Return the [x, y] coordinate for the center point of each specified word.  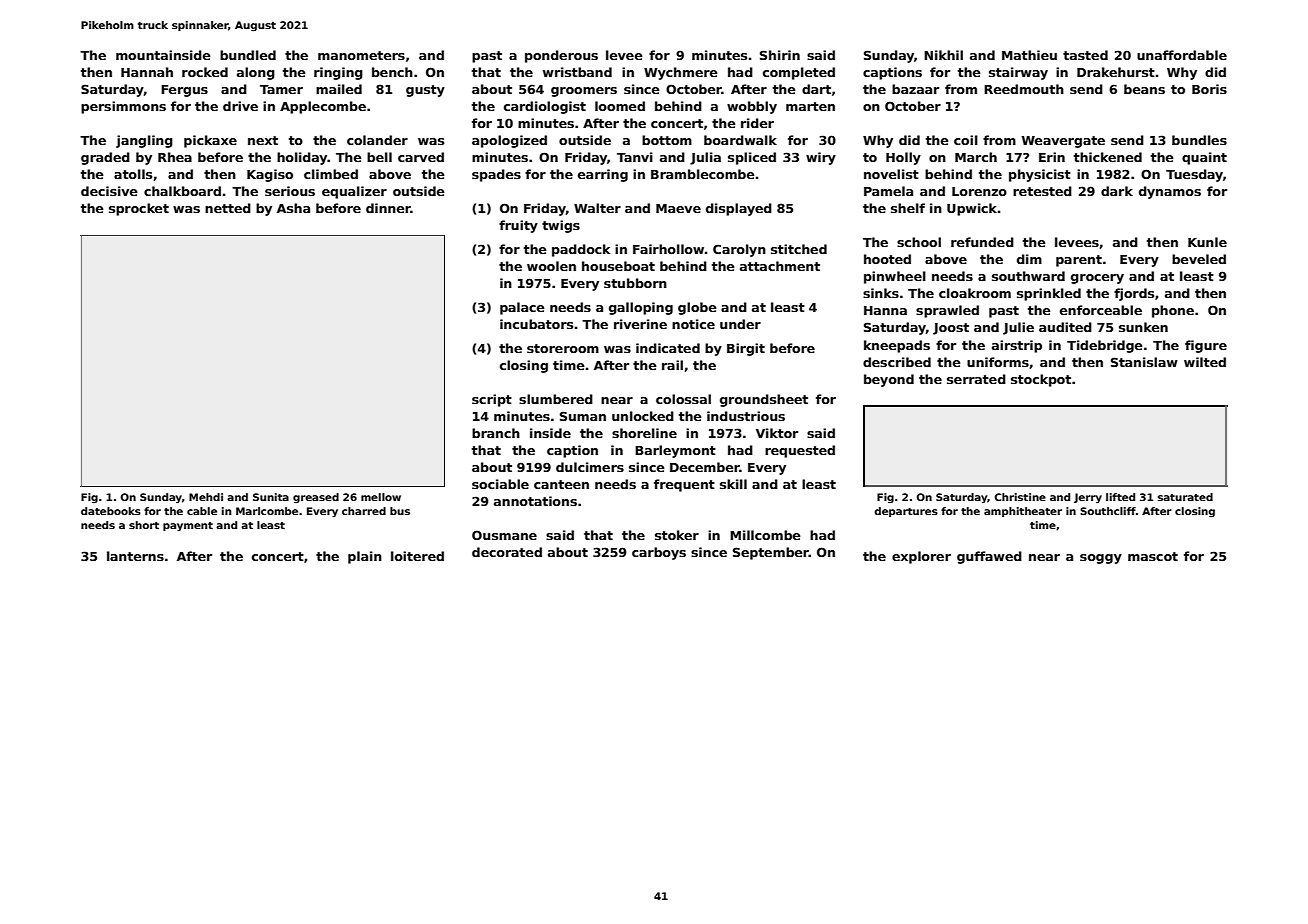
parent [1079, 261]
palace [522, 308]
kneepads [897, 346]
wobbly [752, 107]
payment [188, 527]
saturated [1185, 497]
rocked [205, 72]
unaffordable [1182, 55]
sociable [500, 484]
